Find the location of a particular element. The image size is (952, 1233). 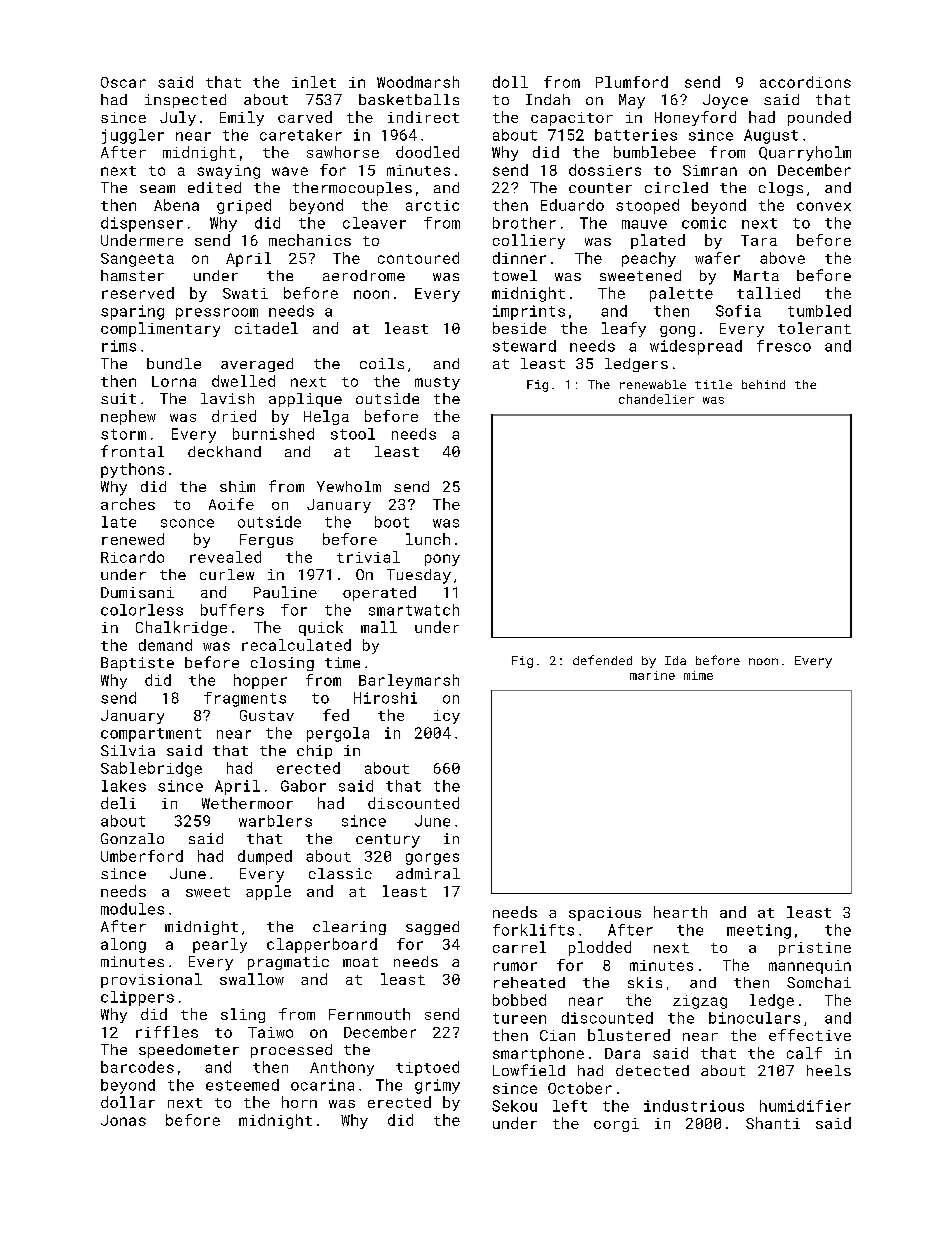

moat is located at coordinates (360, 962).
